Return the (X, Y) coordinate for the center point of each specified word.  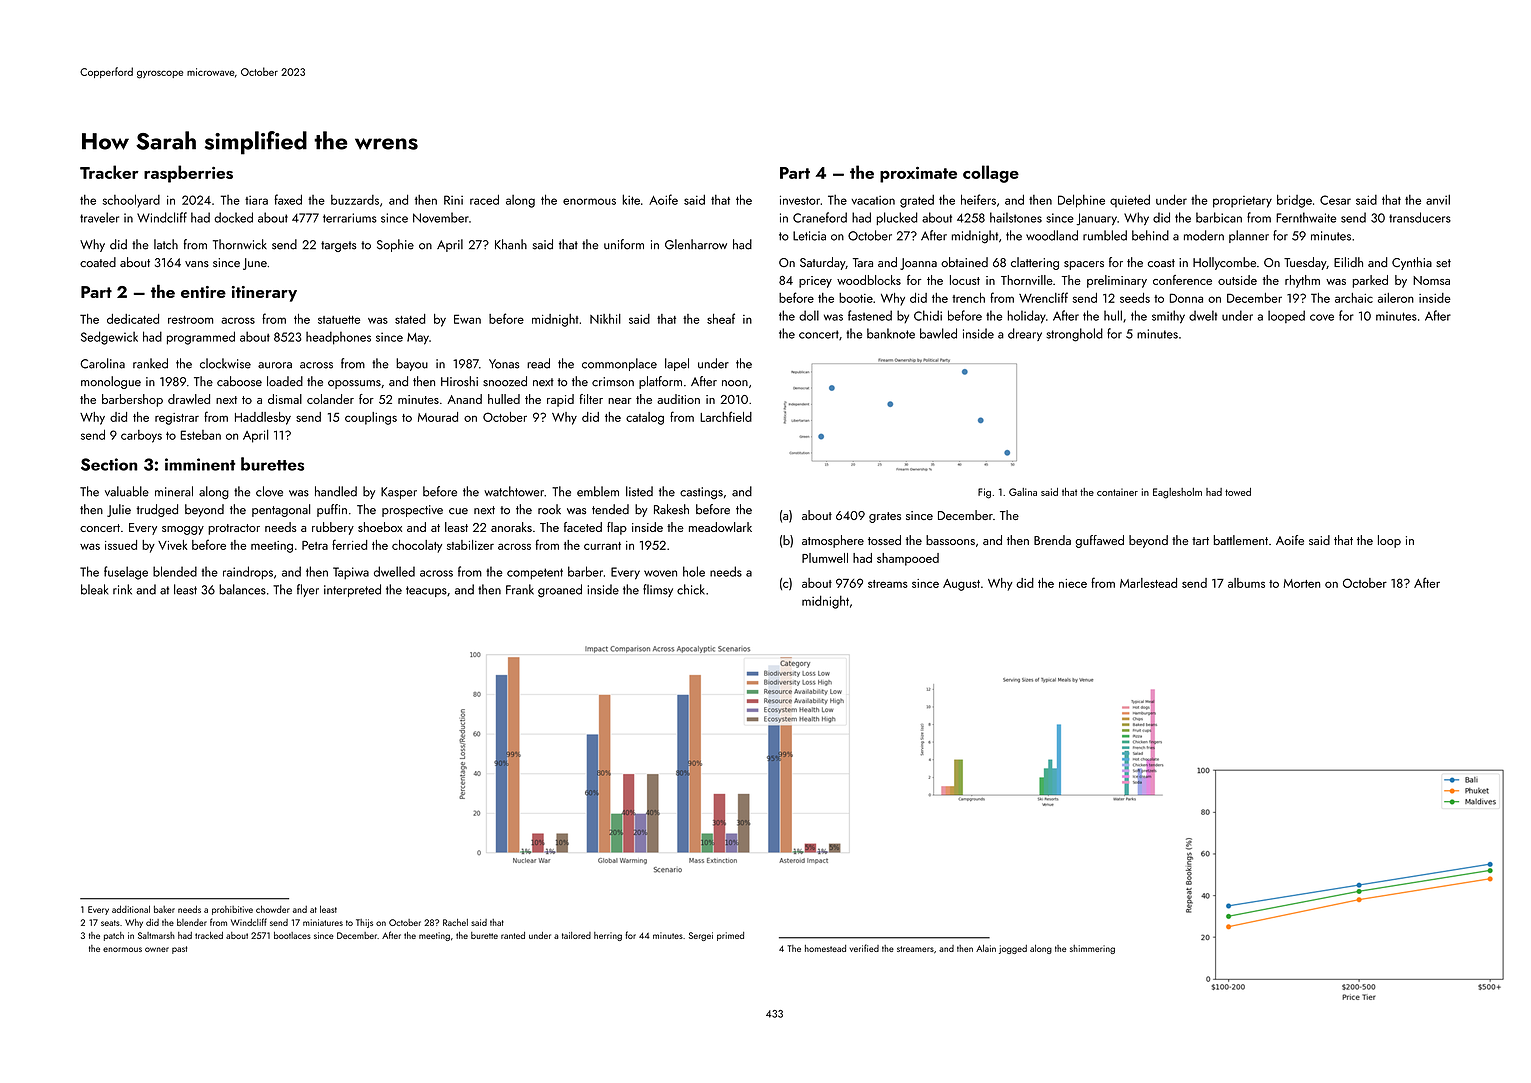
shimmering (1092, 949)
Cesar (1335, 200)
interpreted (352, 590)
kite (631, 199)
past (179, 950)
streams (888, 584)
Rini (453, 200)
